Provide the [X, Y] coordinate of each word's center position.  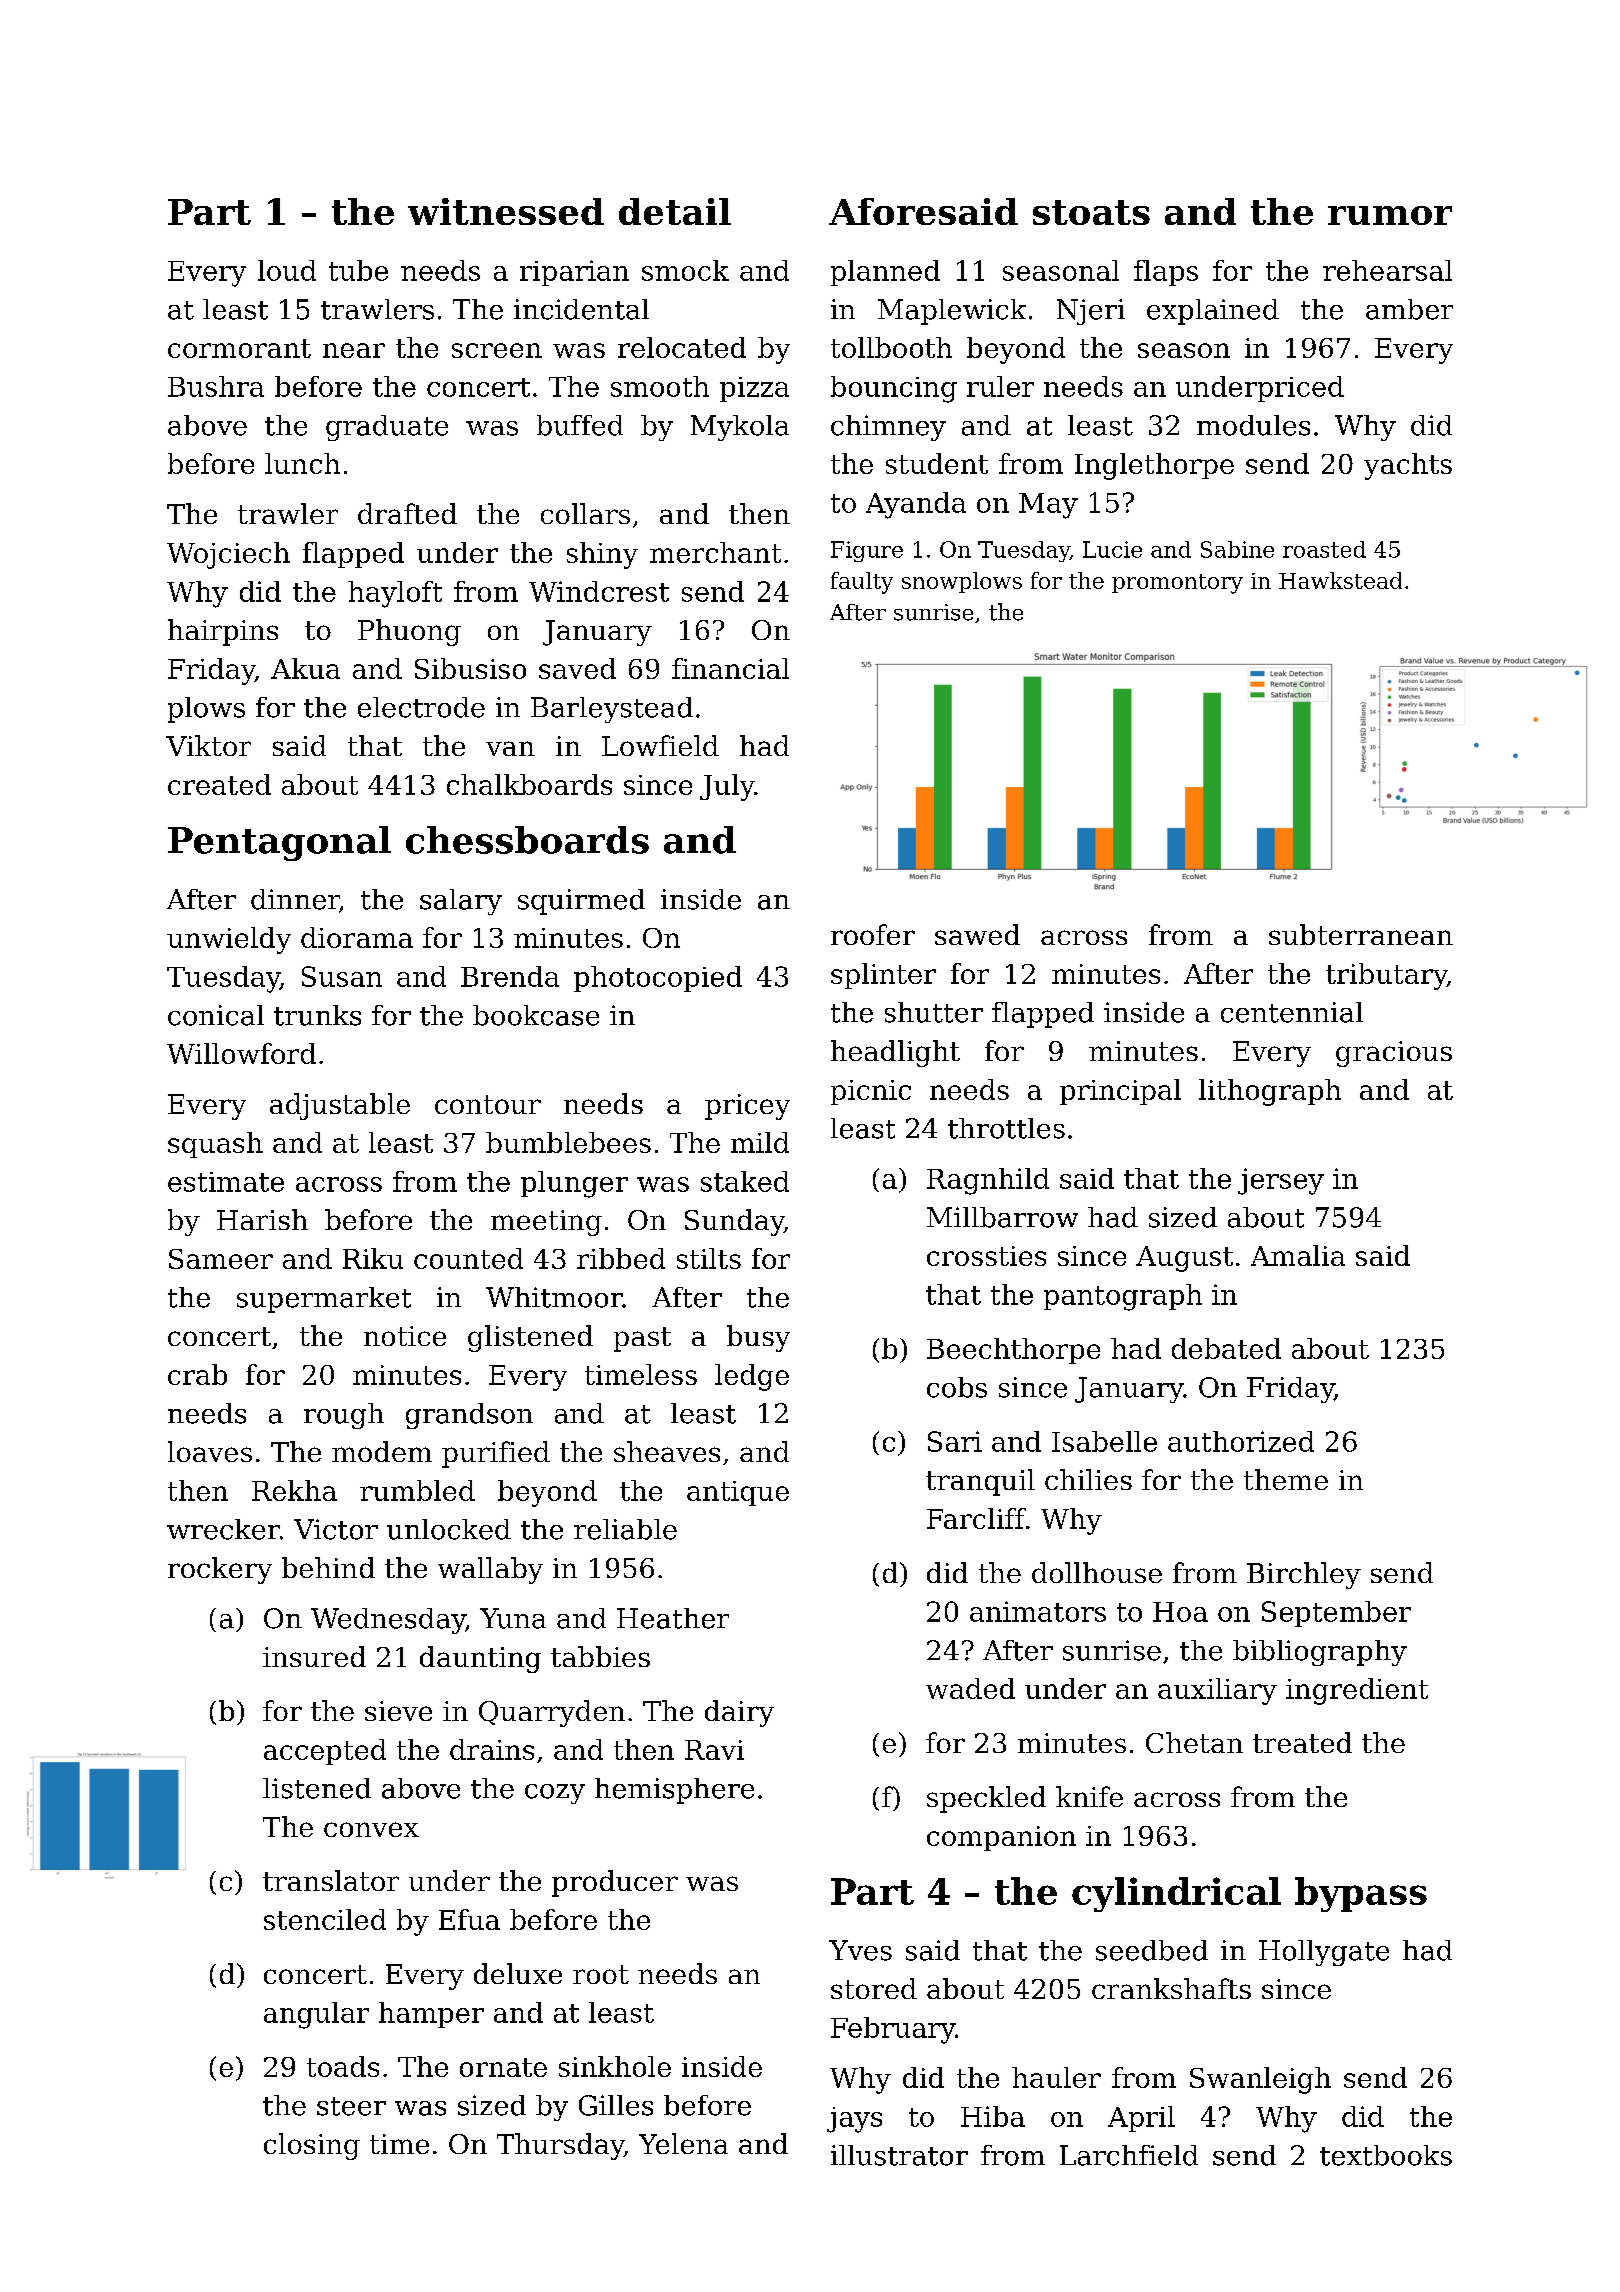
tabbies [600, 1656]
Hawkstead [1340, 580]
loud [287, 270]
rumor [1390, 215]
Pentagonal [279, 843]
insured [314, 1656]
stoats [1091, 212]
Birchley [1304, 1575]
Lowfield [660, 745]
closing [312, 2146]
